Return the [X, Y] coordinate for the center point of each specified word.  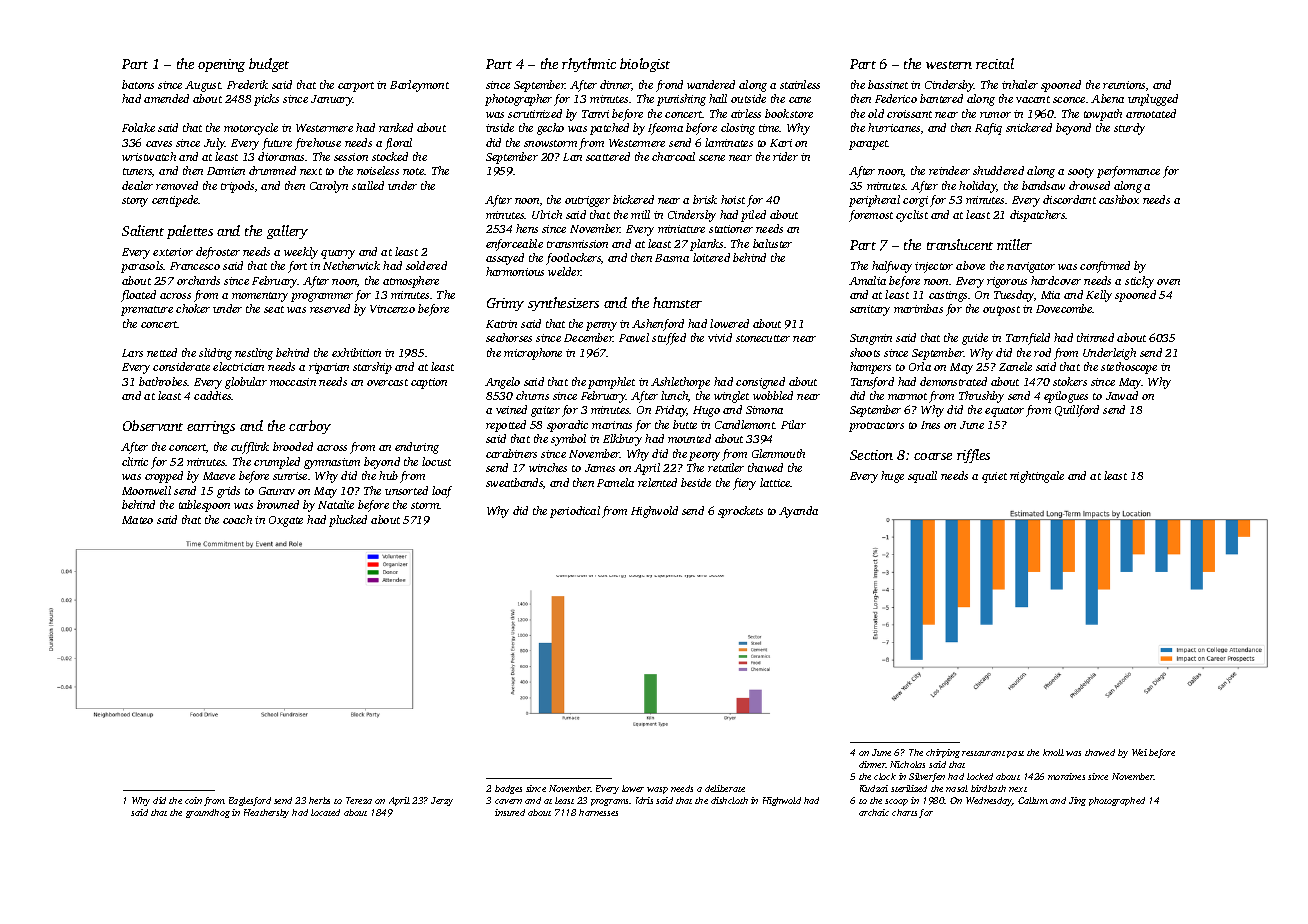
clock [885, 776]
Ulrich [547, 214]
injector [934, 267]
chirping [943, 753]
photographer [518, 100]
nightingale [1037, 477]
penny [601, 326]
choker [193, 308]
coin [193, 800]
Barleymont [419, 86]
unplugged [1153, 100]
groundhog [208, 813]
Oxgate [286, 521]
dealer [137, 185]
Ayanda [798, 512]
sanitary [870, 310]
